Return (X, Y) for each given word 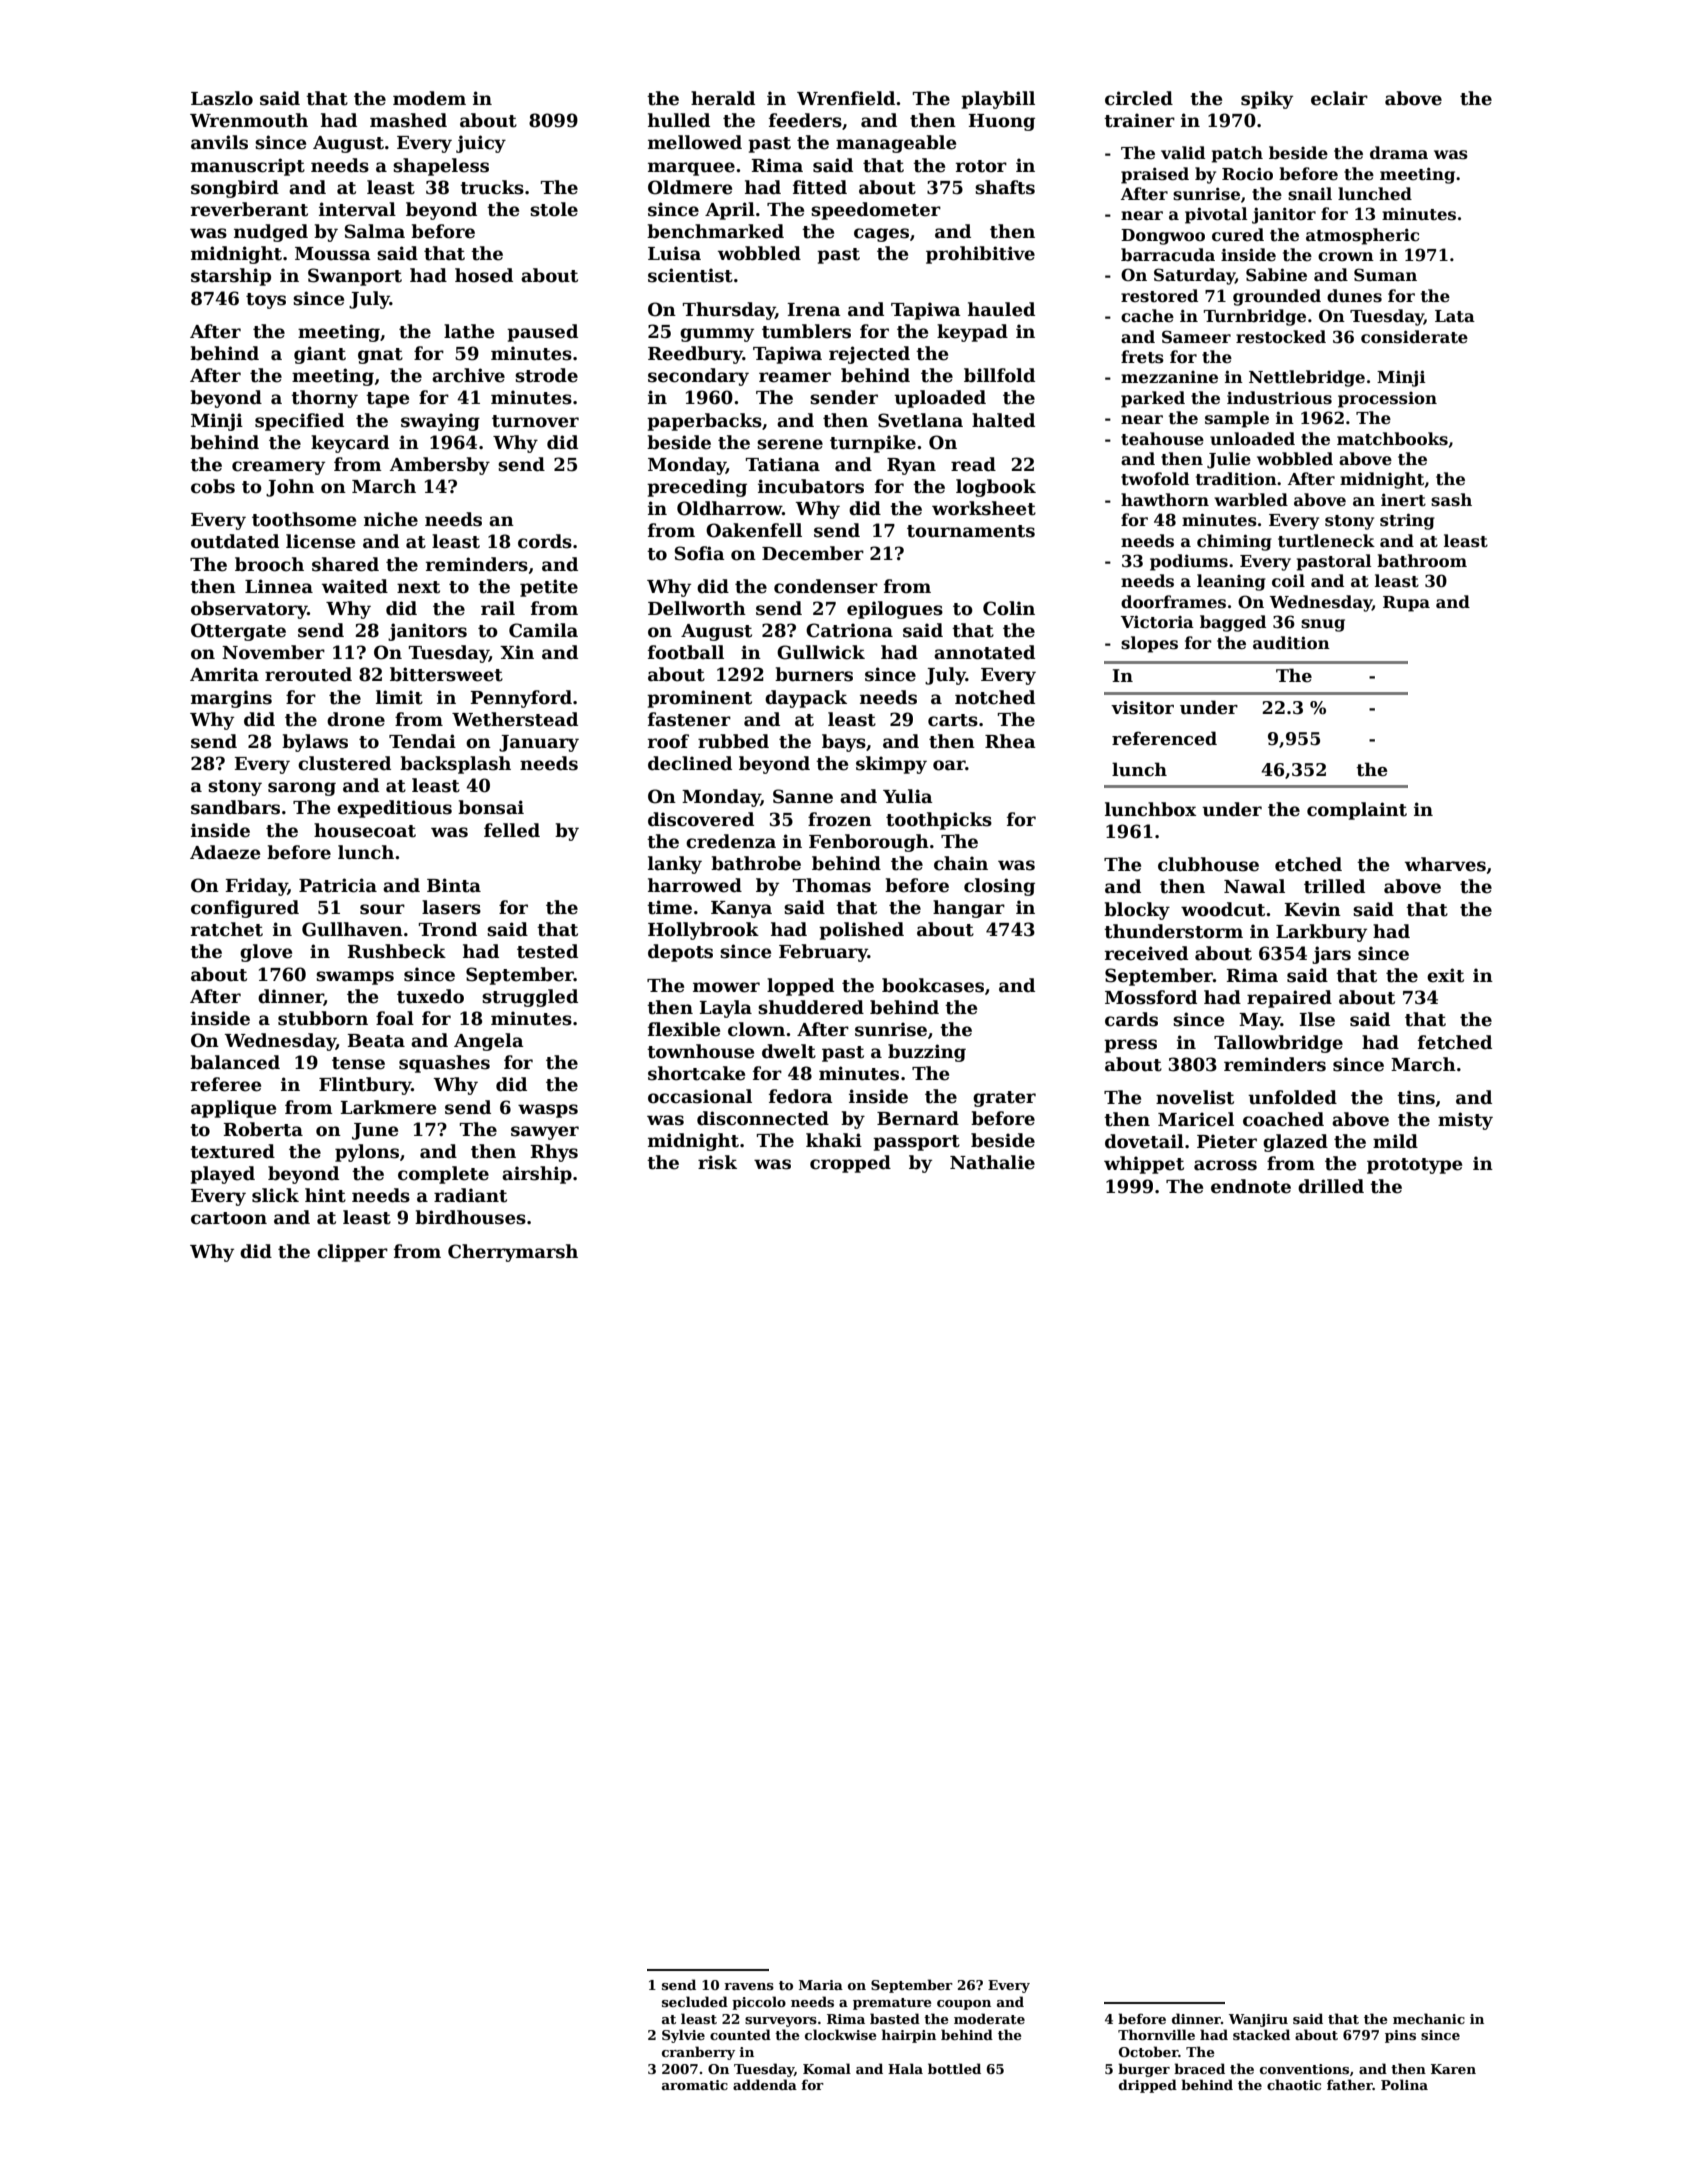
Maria (821, 1985)
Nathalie (992, 1162)
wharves (1445, 864)
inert (1403, 500)
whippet (1144, 1165)
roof (668, 741)
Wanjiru (1258, 2020)
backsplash (455, 765)
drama (1399, 152)
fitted (820, 187)
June (375, 1131)
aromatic (695, 2085)
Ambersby (440, 466)
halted (1003, 420)
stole (554, 209)
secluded (695, 2001)
